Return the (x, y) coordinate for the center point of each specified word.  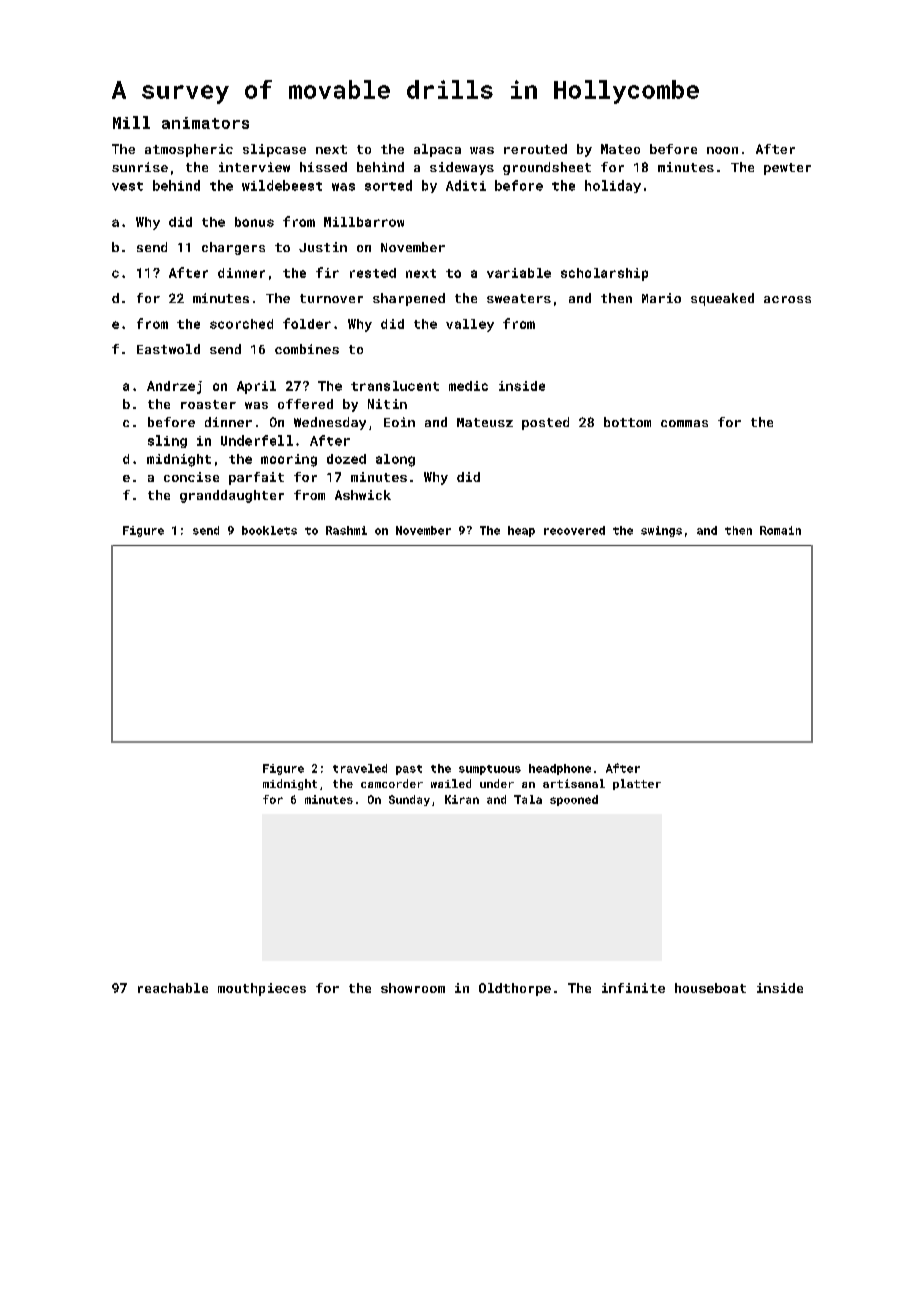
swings (661, 531)
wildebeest (282, 185)
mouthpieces (262, 989)
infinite (633, 988)
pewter (787, 169)
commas (684, 423)
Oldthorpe (515, 989)
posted (545, 423)
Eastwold (168, 349)
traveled (360, 768)
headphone (560, 769)
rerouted (535, 149)
